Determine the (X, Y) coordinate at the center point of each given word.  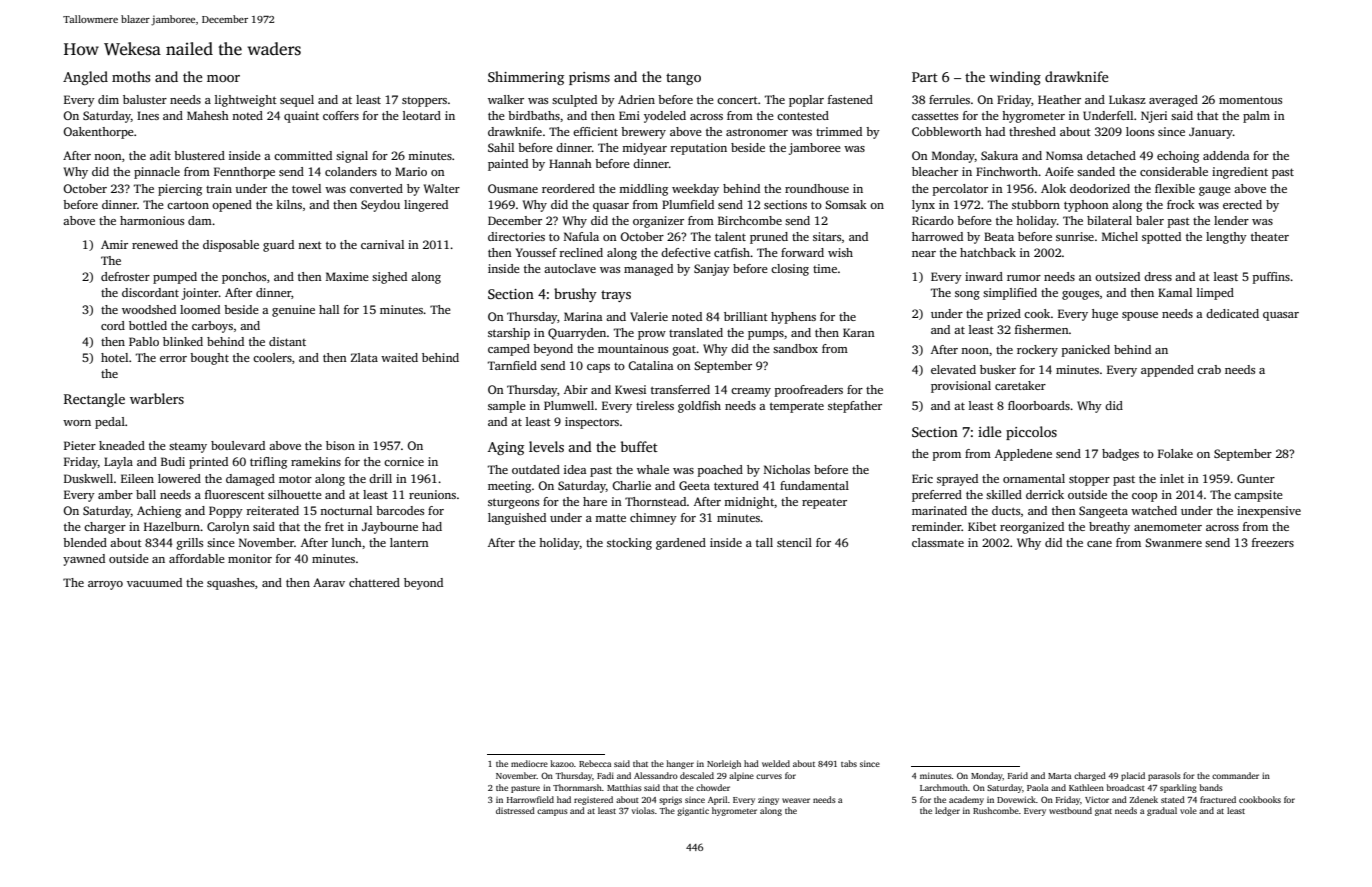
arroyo (105, 585)
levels (546, 446)
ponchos (244, 278)
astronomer (757, 132)
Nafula (581, 236)
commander (1235, 775)
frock (1181, 204)
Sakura (999, 155)
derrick (1045, 494)
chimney (653, 519)
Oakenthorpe (98, 133)
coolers (272, 357)
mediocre (529, 763)
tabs (849, 763)
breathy (1109, 528)
